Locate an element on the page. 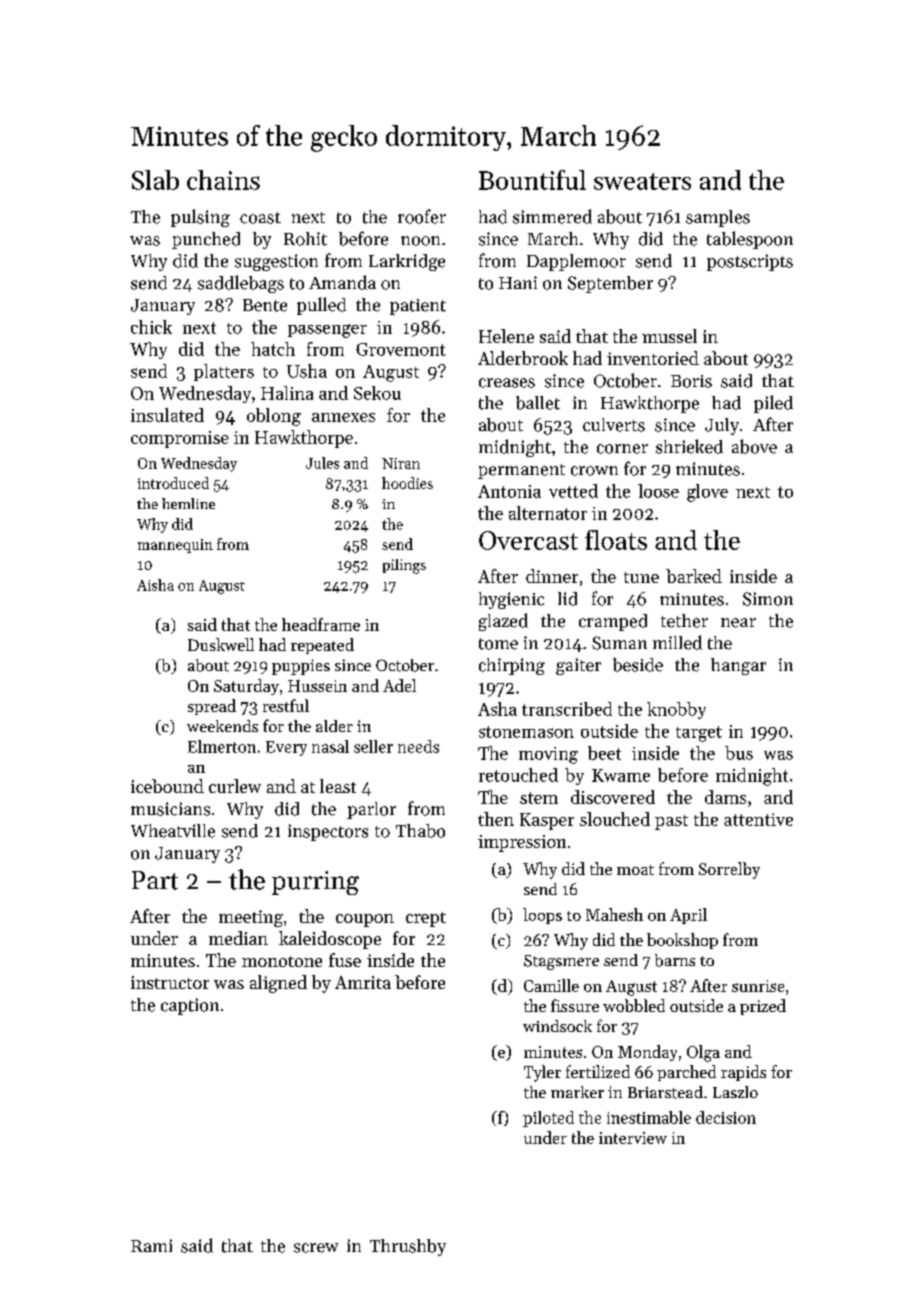 Image resolution: width=924 pixels, height=1314 pixels. oblong is located at coordinates (274, 417).
